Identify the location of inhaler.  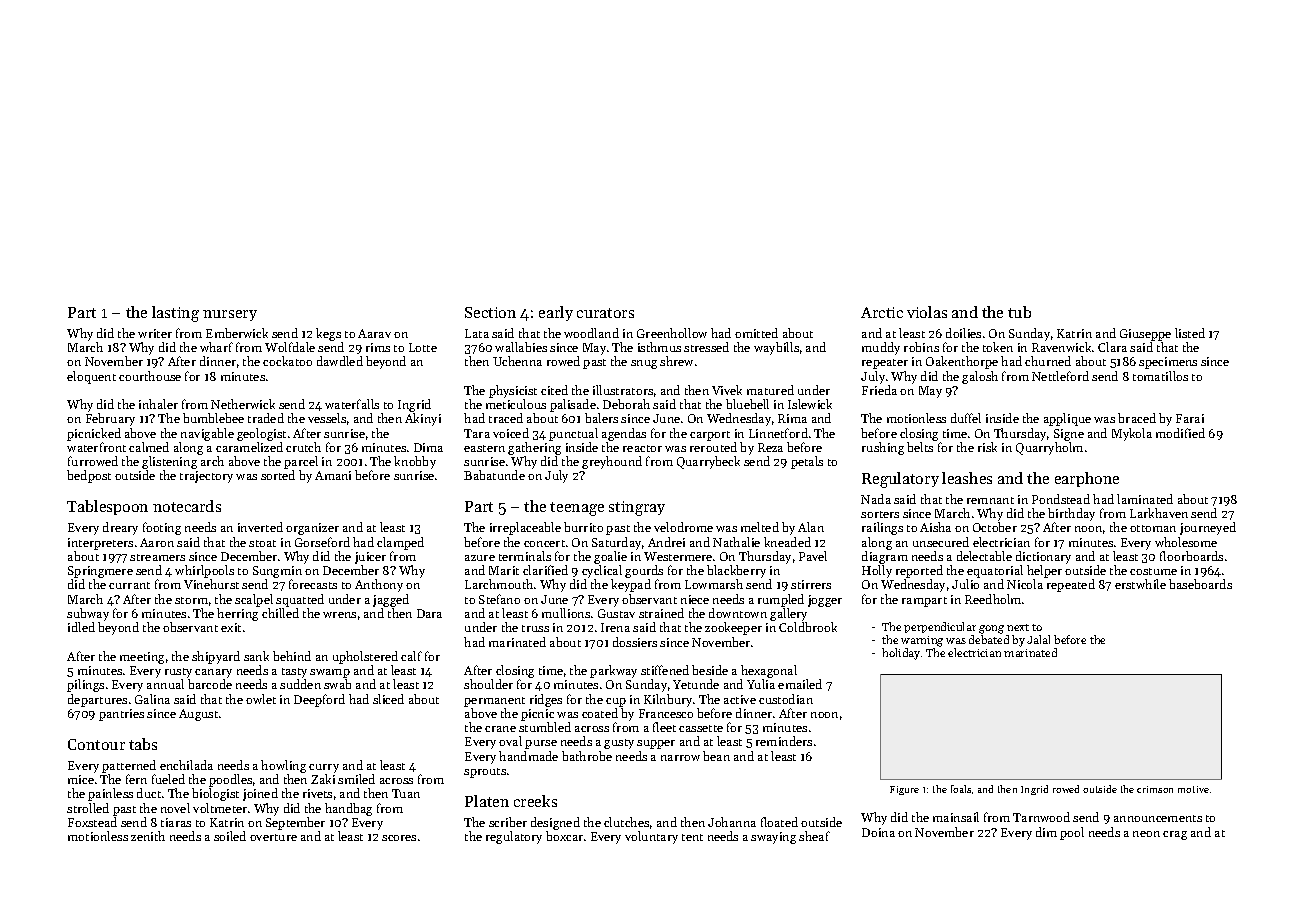
(158, 404).
